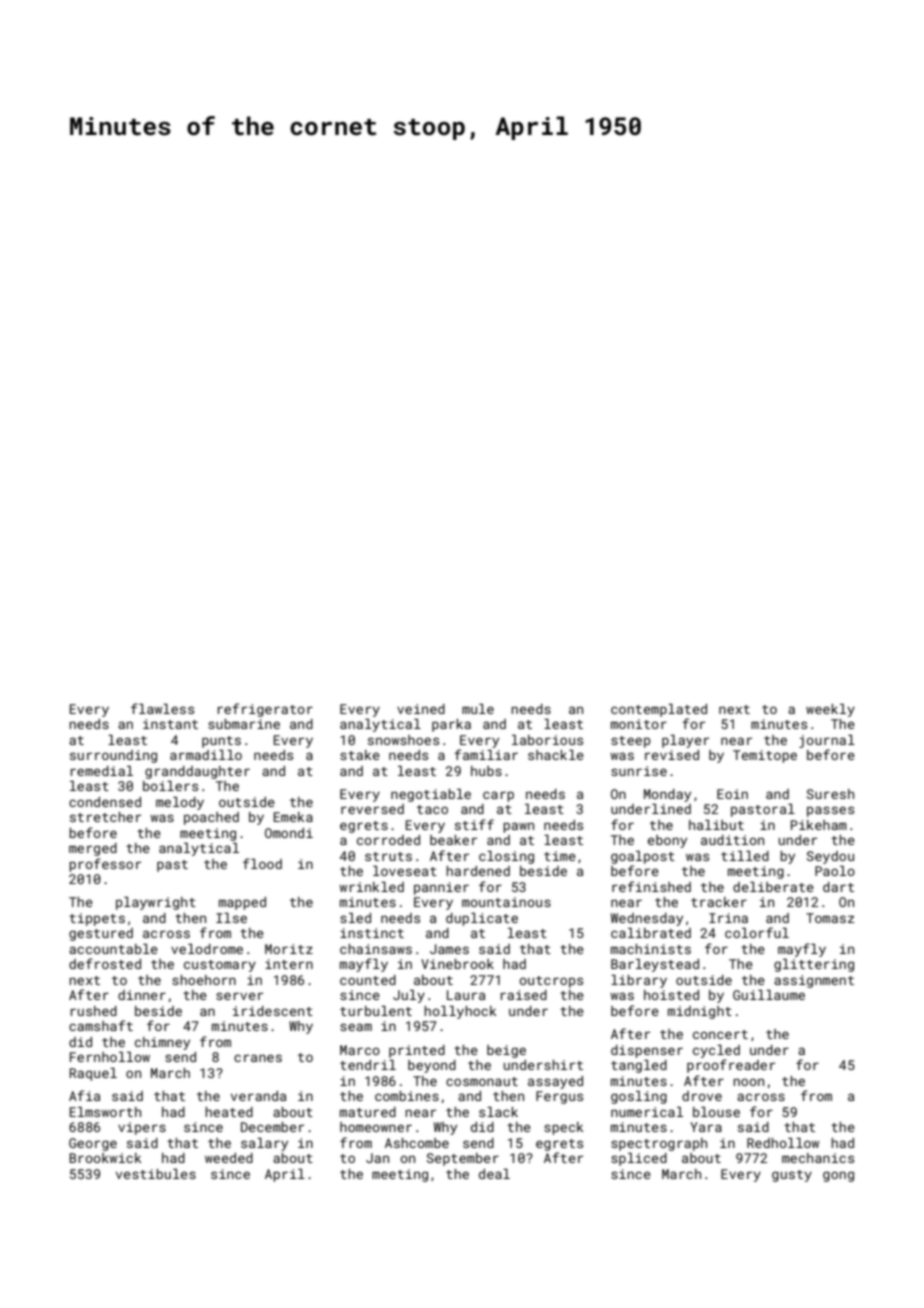 This screenshot has height=1308, width=924. I want to click on parka, so click(451, 725).
